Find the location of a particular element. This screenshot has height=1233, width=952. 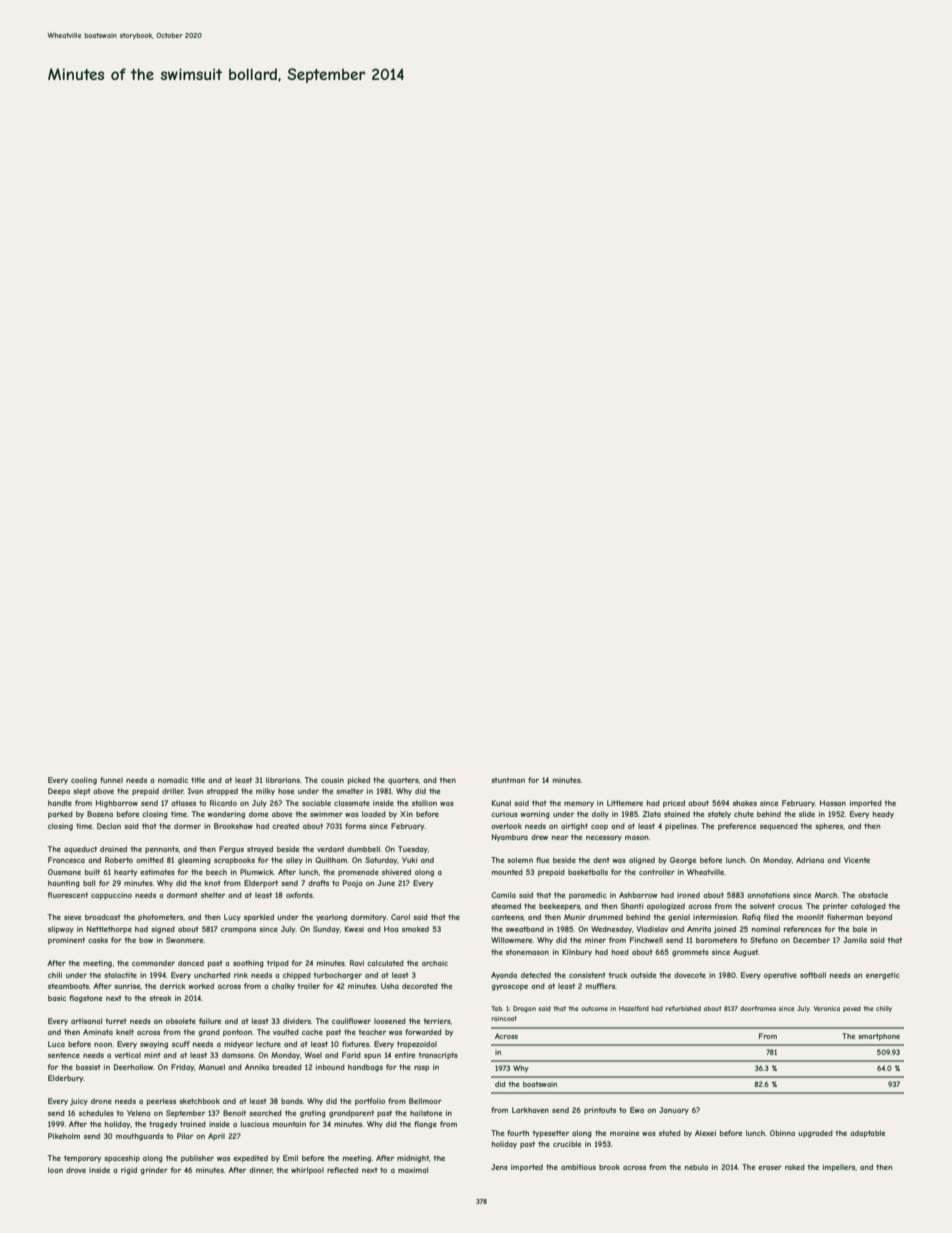

cataloged is located at coordinates (868, 907).
